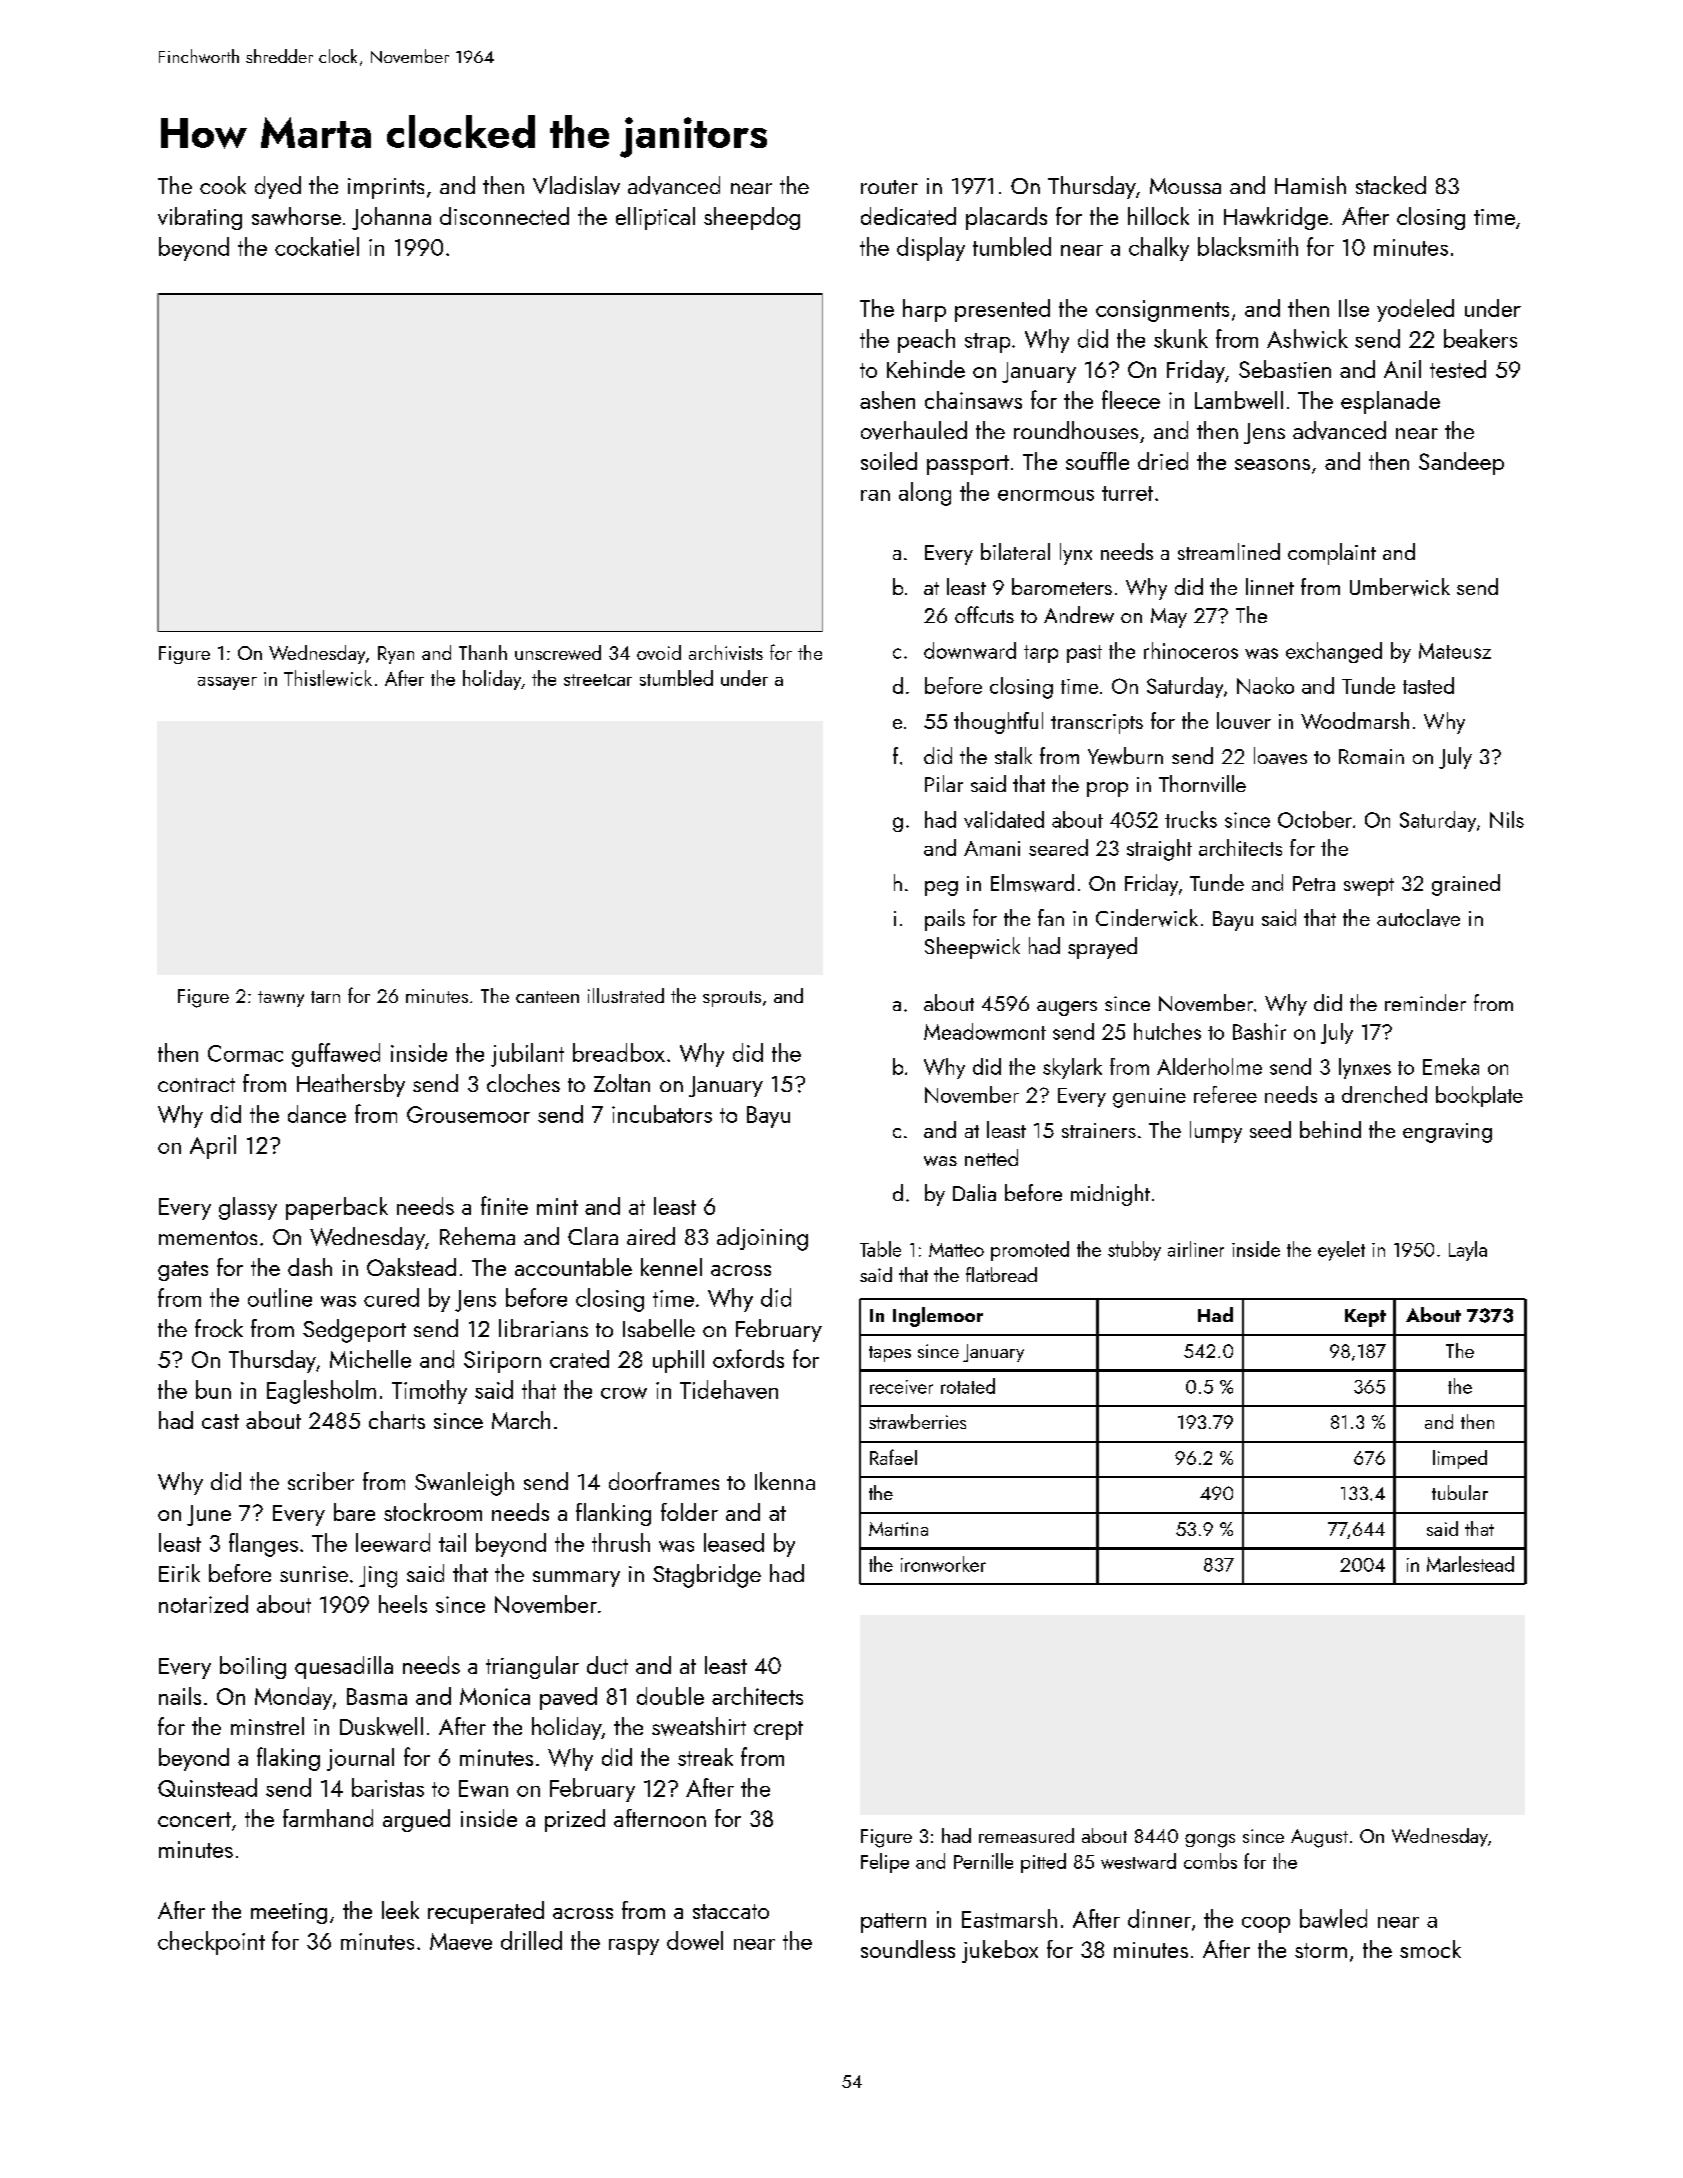 Image resolution: width=1683 pixels, height=2178 pixels. Describe the element at coordinates (678, 1361) in the page. I see `uphill` at that location.
